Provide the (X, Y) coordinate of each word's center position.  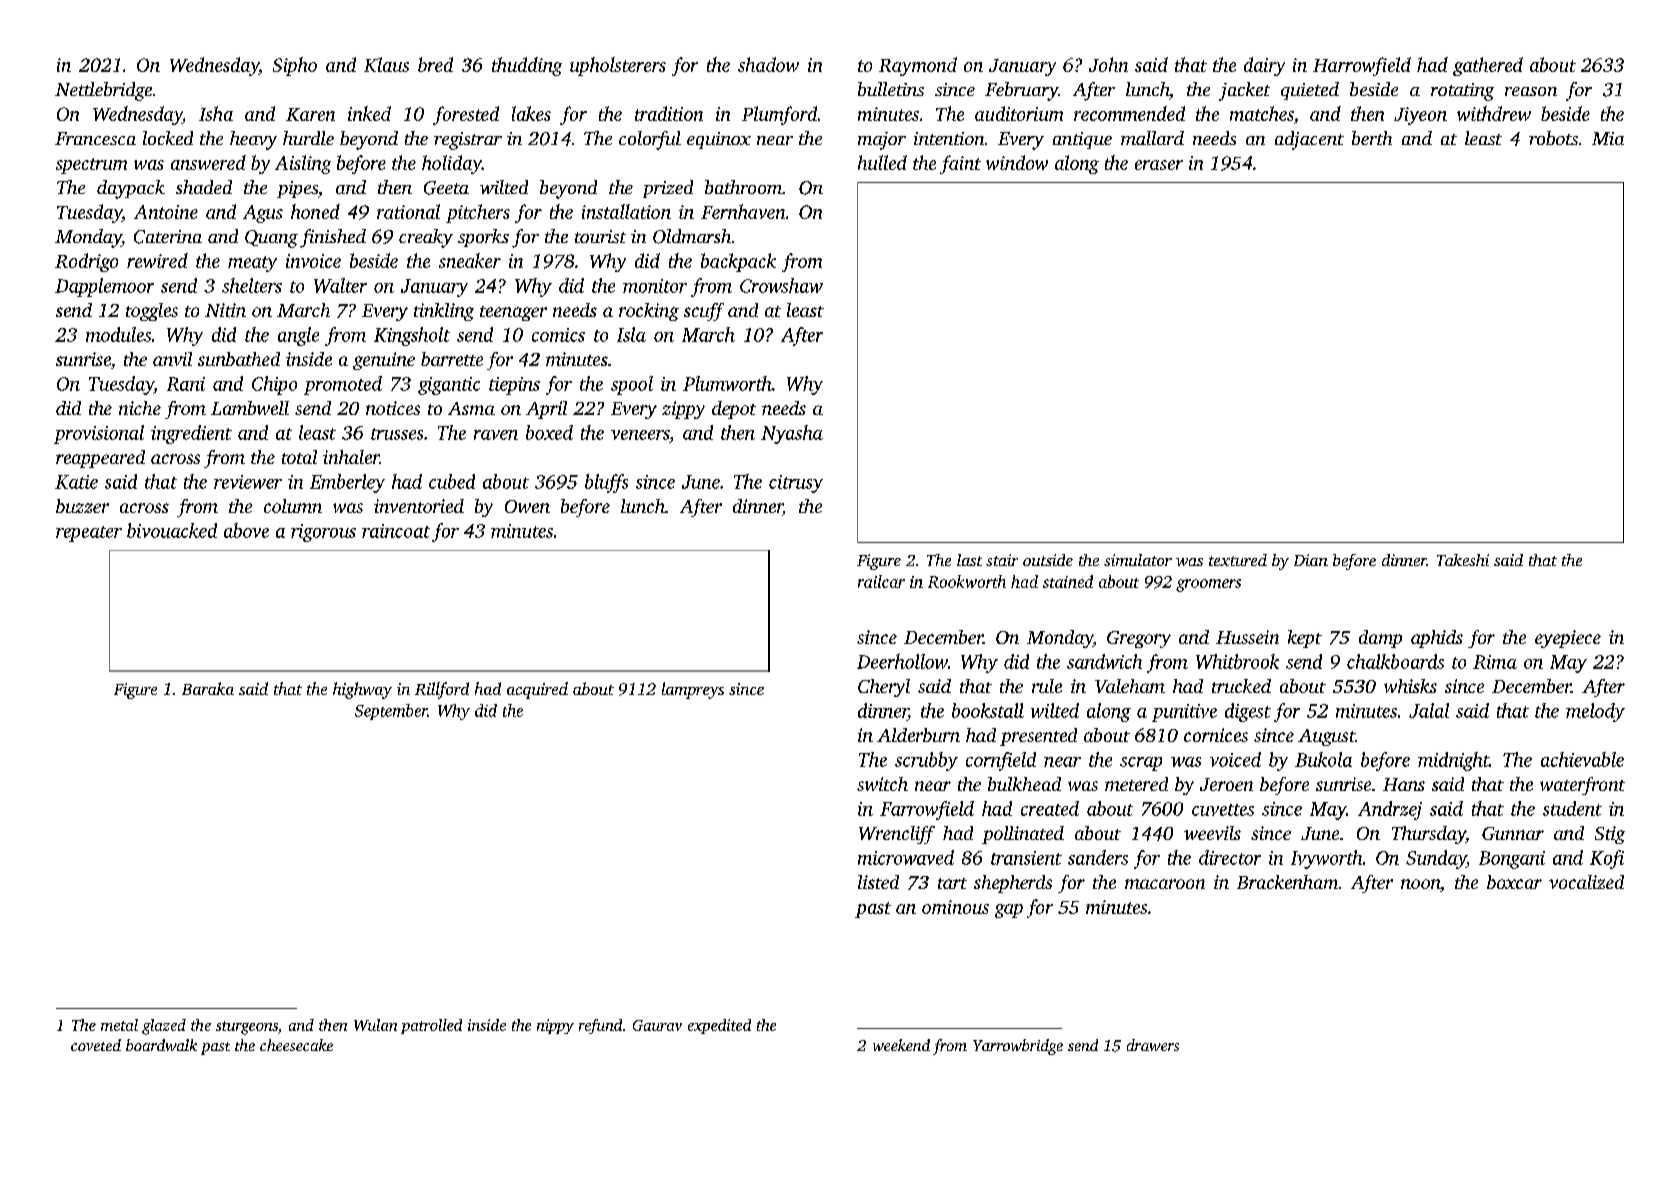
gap (1009, 911)
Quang (271, 239)
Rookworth (967, 581)
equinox (719, 140)
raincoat (396, 531)
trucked (1241, 686)
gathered (1488, 66)
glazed (164, 1027)
